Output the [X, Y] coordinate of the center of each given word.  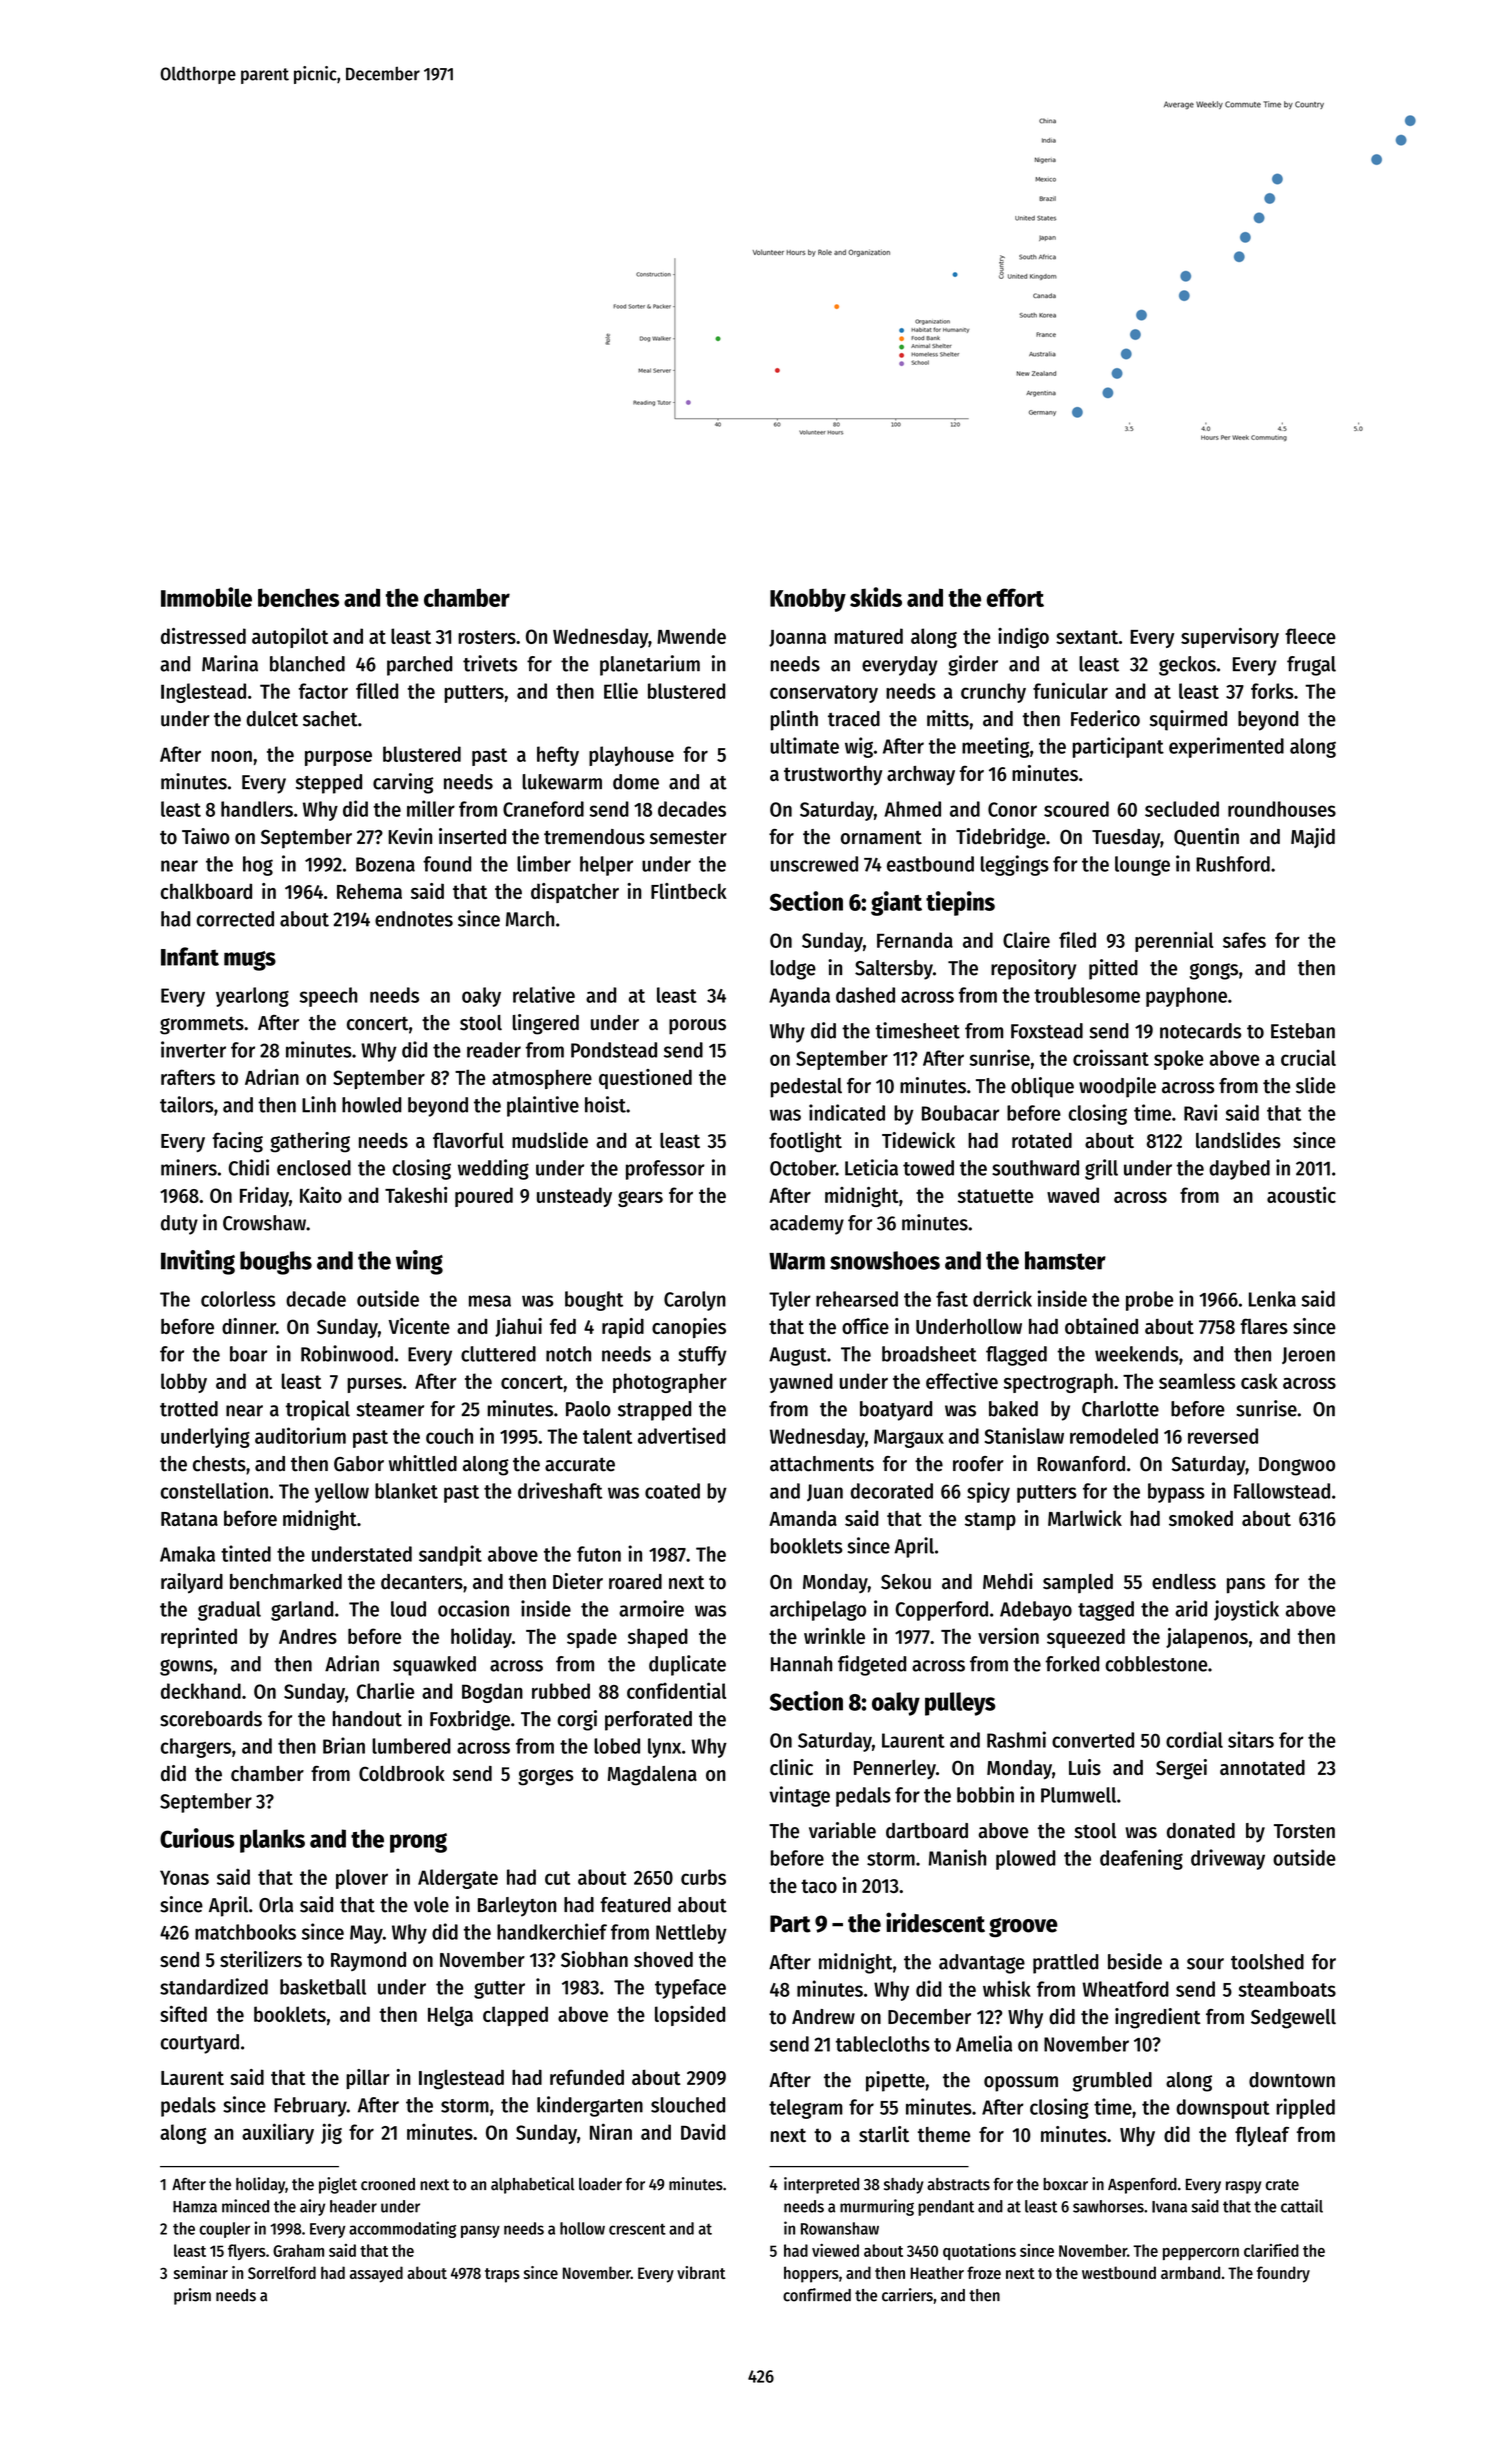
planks [272, 1841]
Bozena [385, 864]
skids [876, 597]
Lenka [1272, 1299]
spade [592, 1638]
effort [1015, 597]
